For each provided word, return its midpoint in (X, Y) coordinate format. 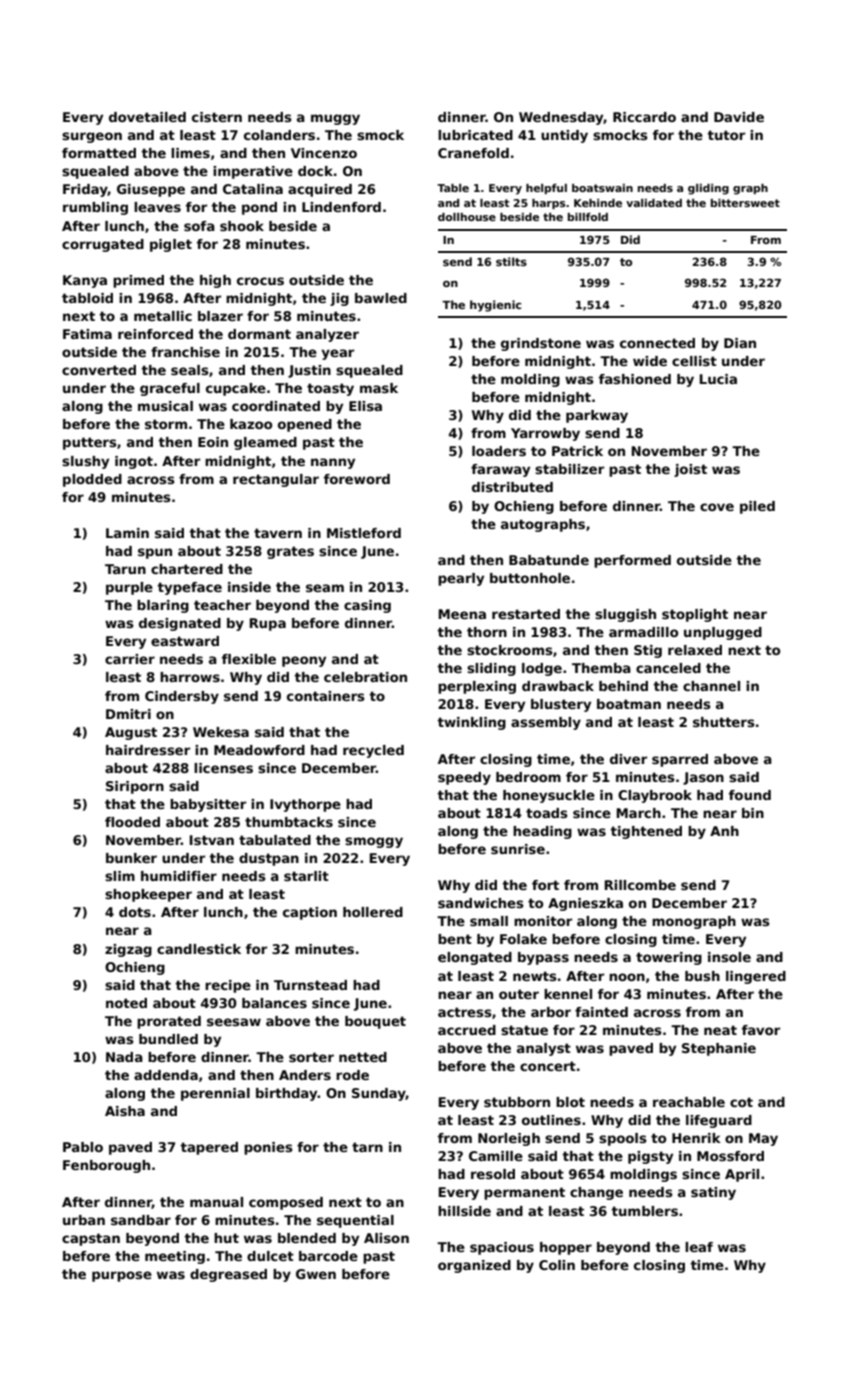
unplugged (723, 633)
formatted (99, 153)
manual (216, 1202)
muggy (335, 119)
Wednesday (561, 118)
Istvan (212, 840)
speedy (464, 778)
